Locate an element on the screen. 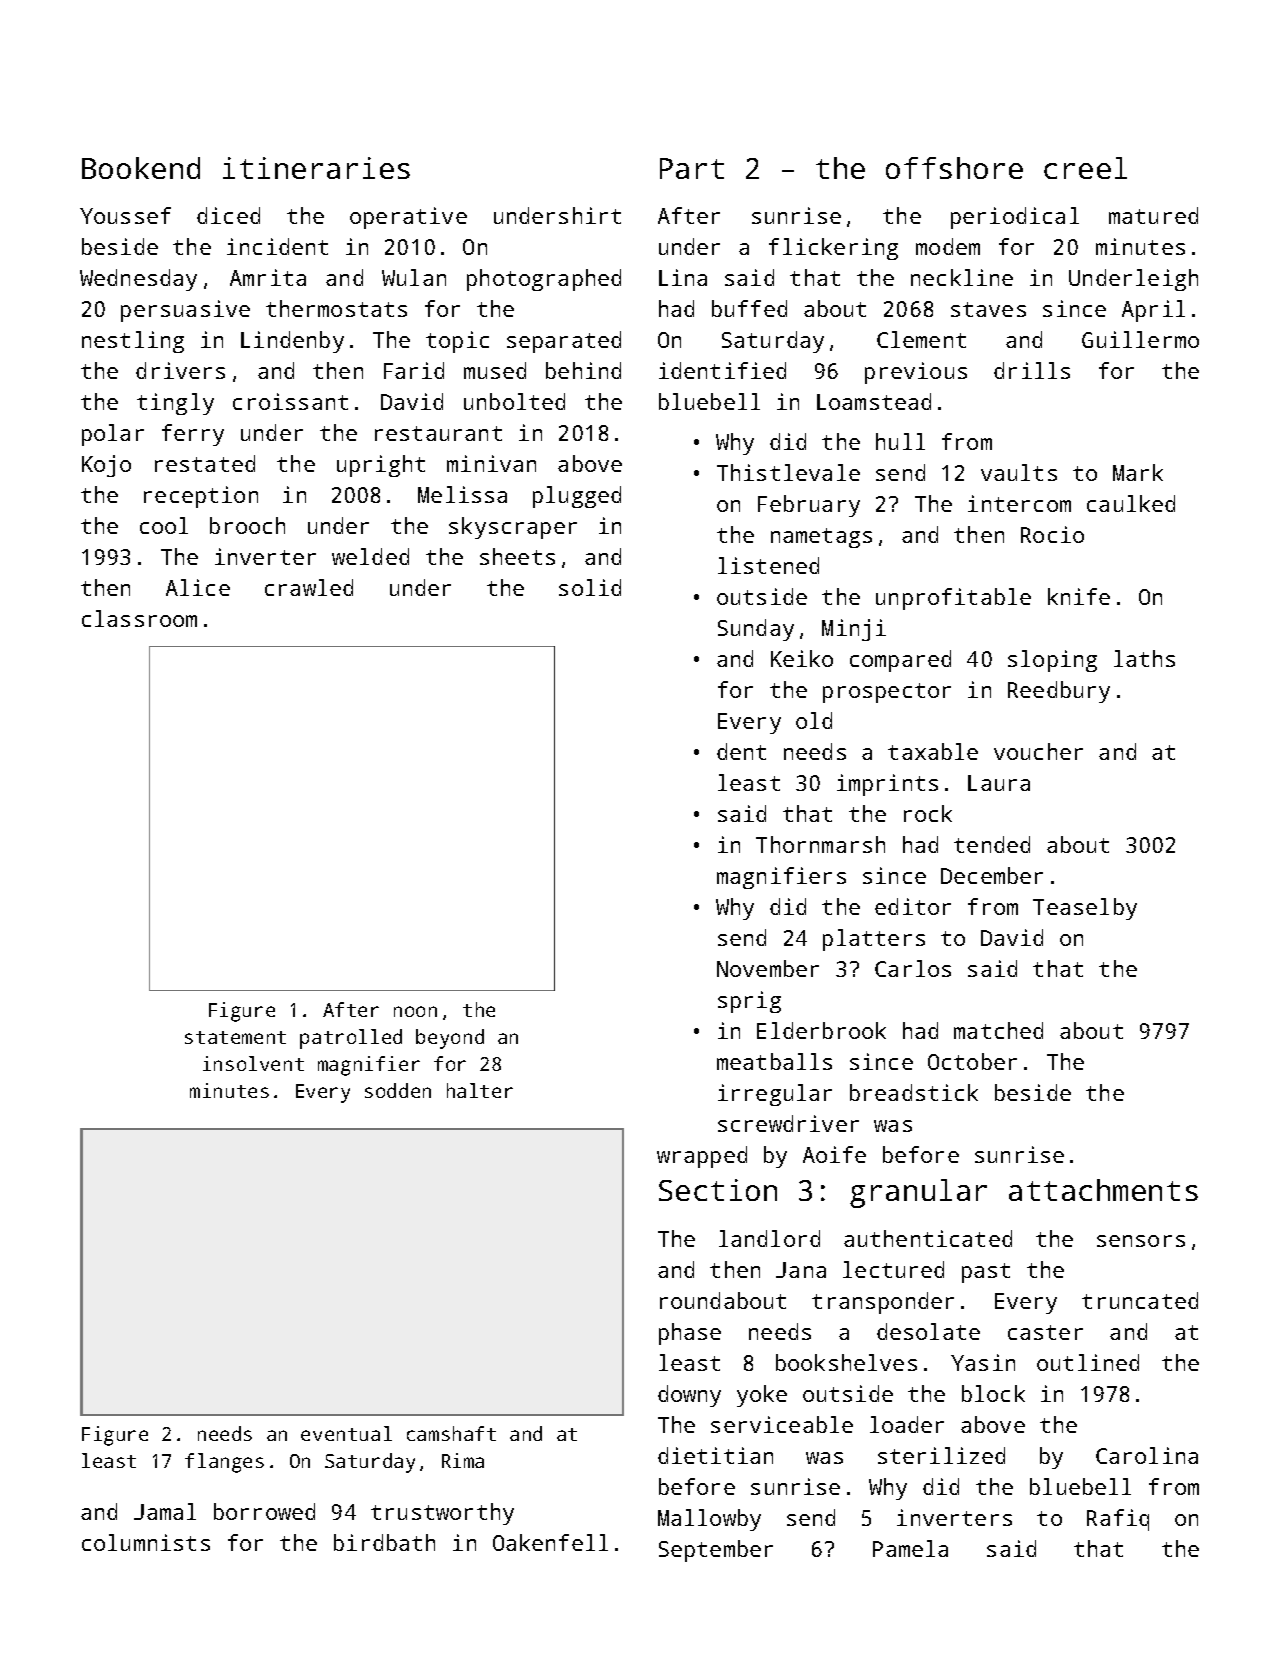 This screenshot has height=1658, width=1281. Section is located at coordinates (718, 1190).
